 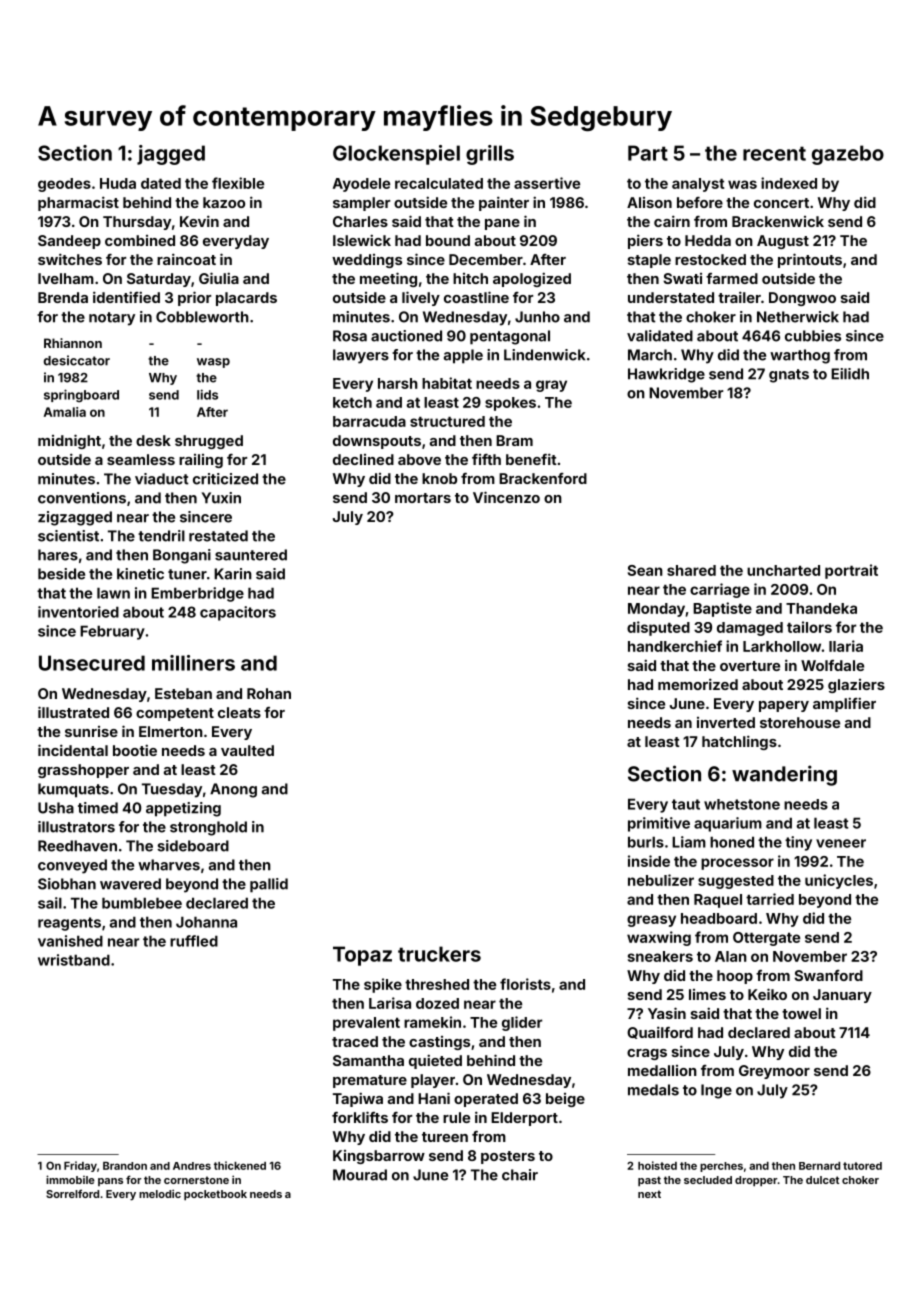 What do you see at coordinates (396, 155) in the screenshot?
I see `Glockenspiel` at bounding box center [396, 155].
